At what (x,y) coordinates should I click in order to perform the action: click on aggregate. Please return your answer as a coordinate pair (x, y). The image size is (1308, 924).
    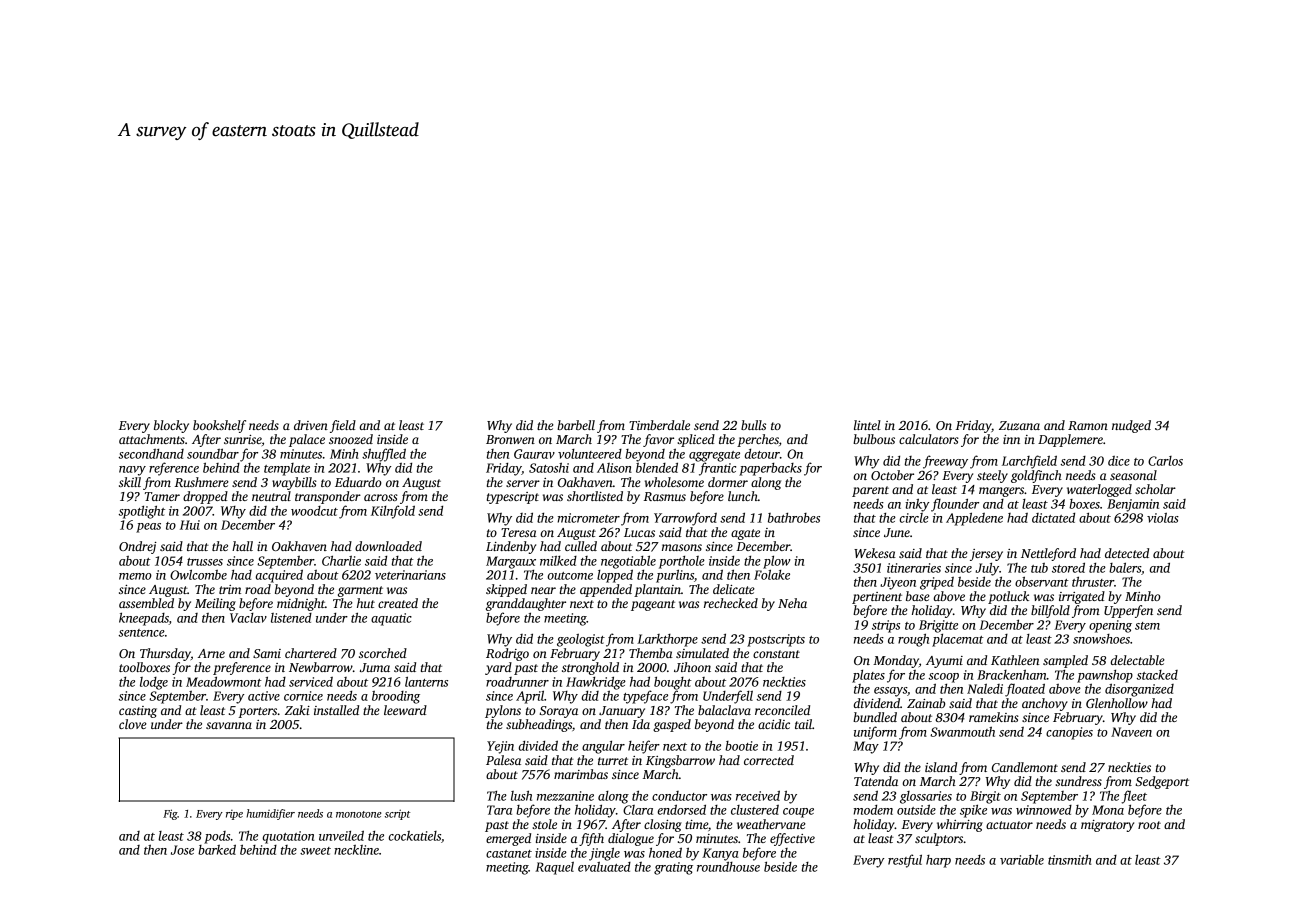
    Looking at the image, I should click on (714, 456).
